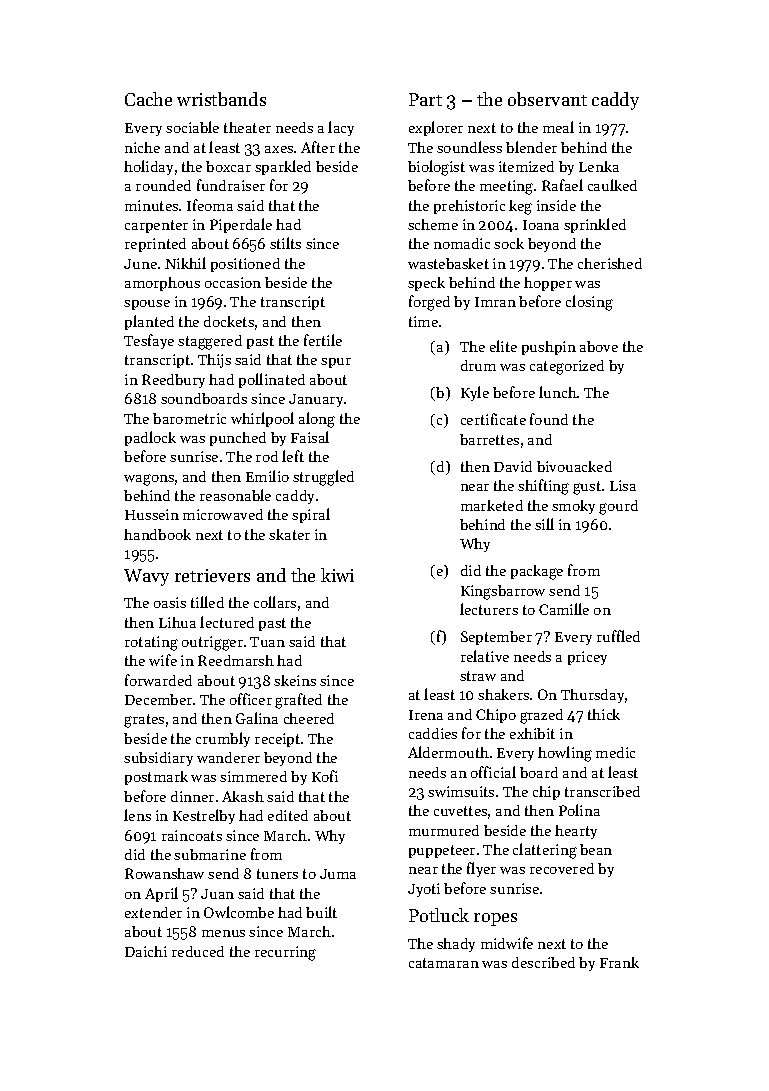 The width and height of the screenshot is (769, 1091). I want to click on oasis, so click(170, 602).
